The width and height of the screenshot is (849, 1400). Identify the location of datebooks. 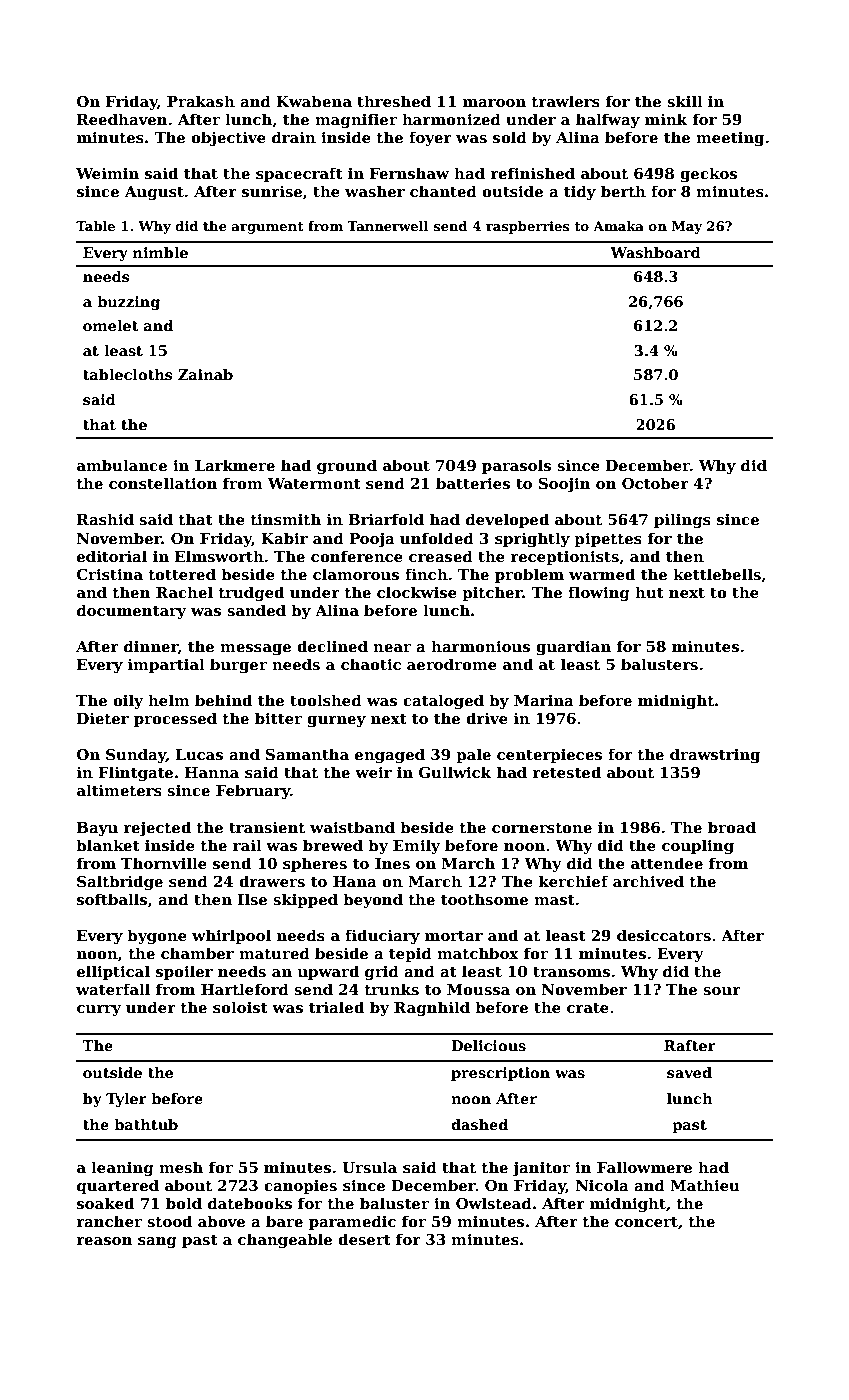
(250, 1203).
